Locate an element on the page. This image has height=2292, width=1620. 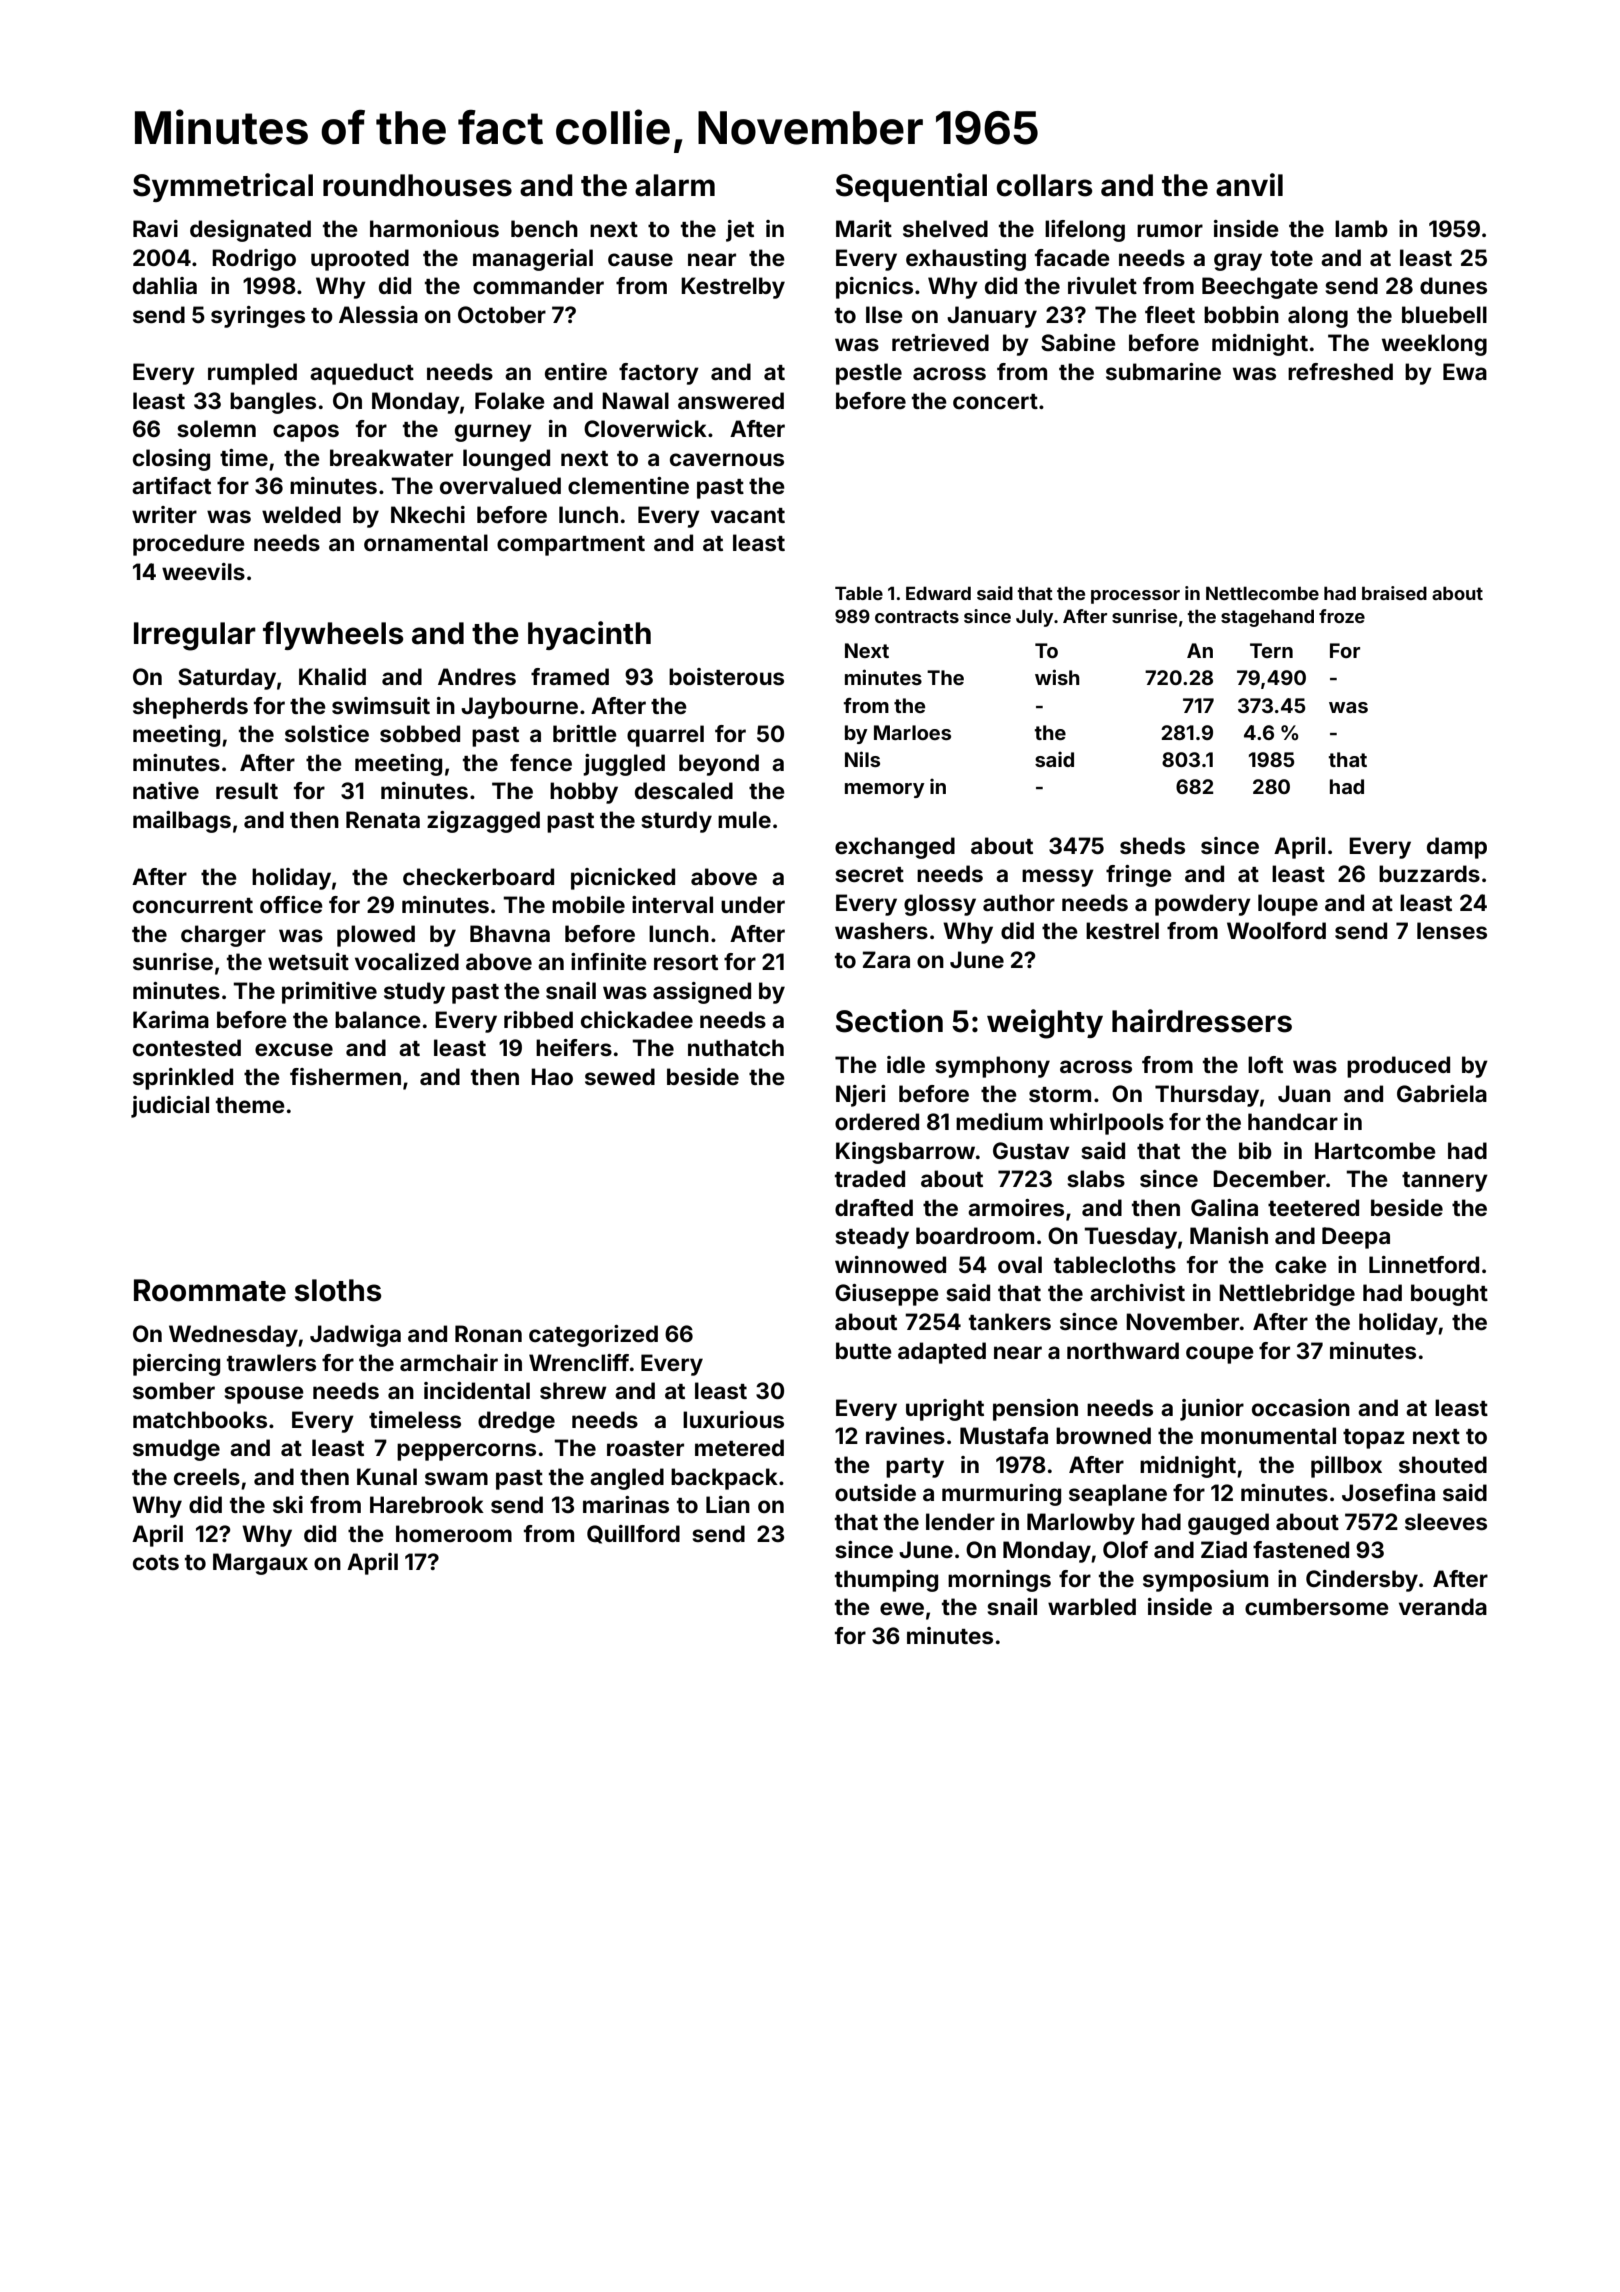
alarm is located at coordinates (675, 185).
